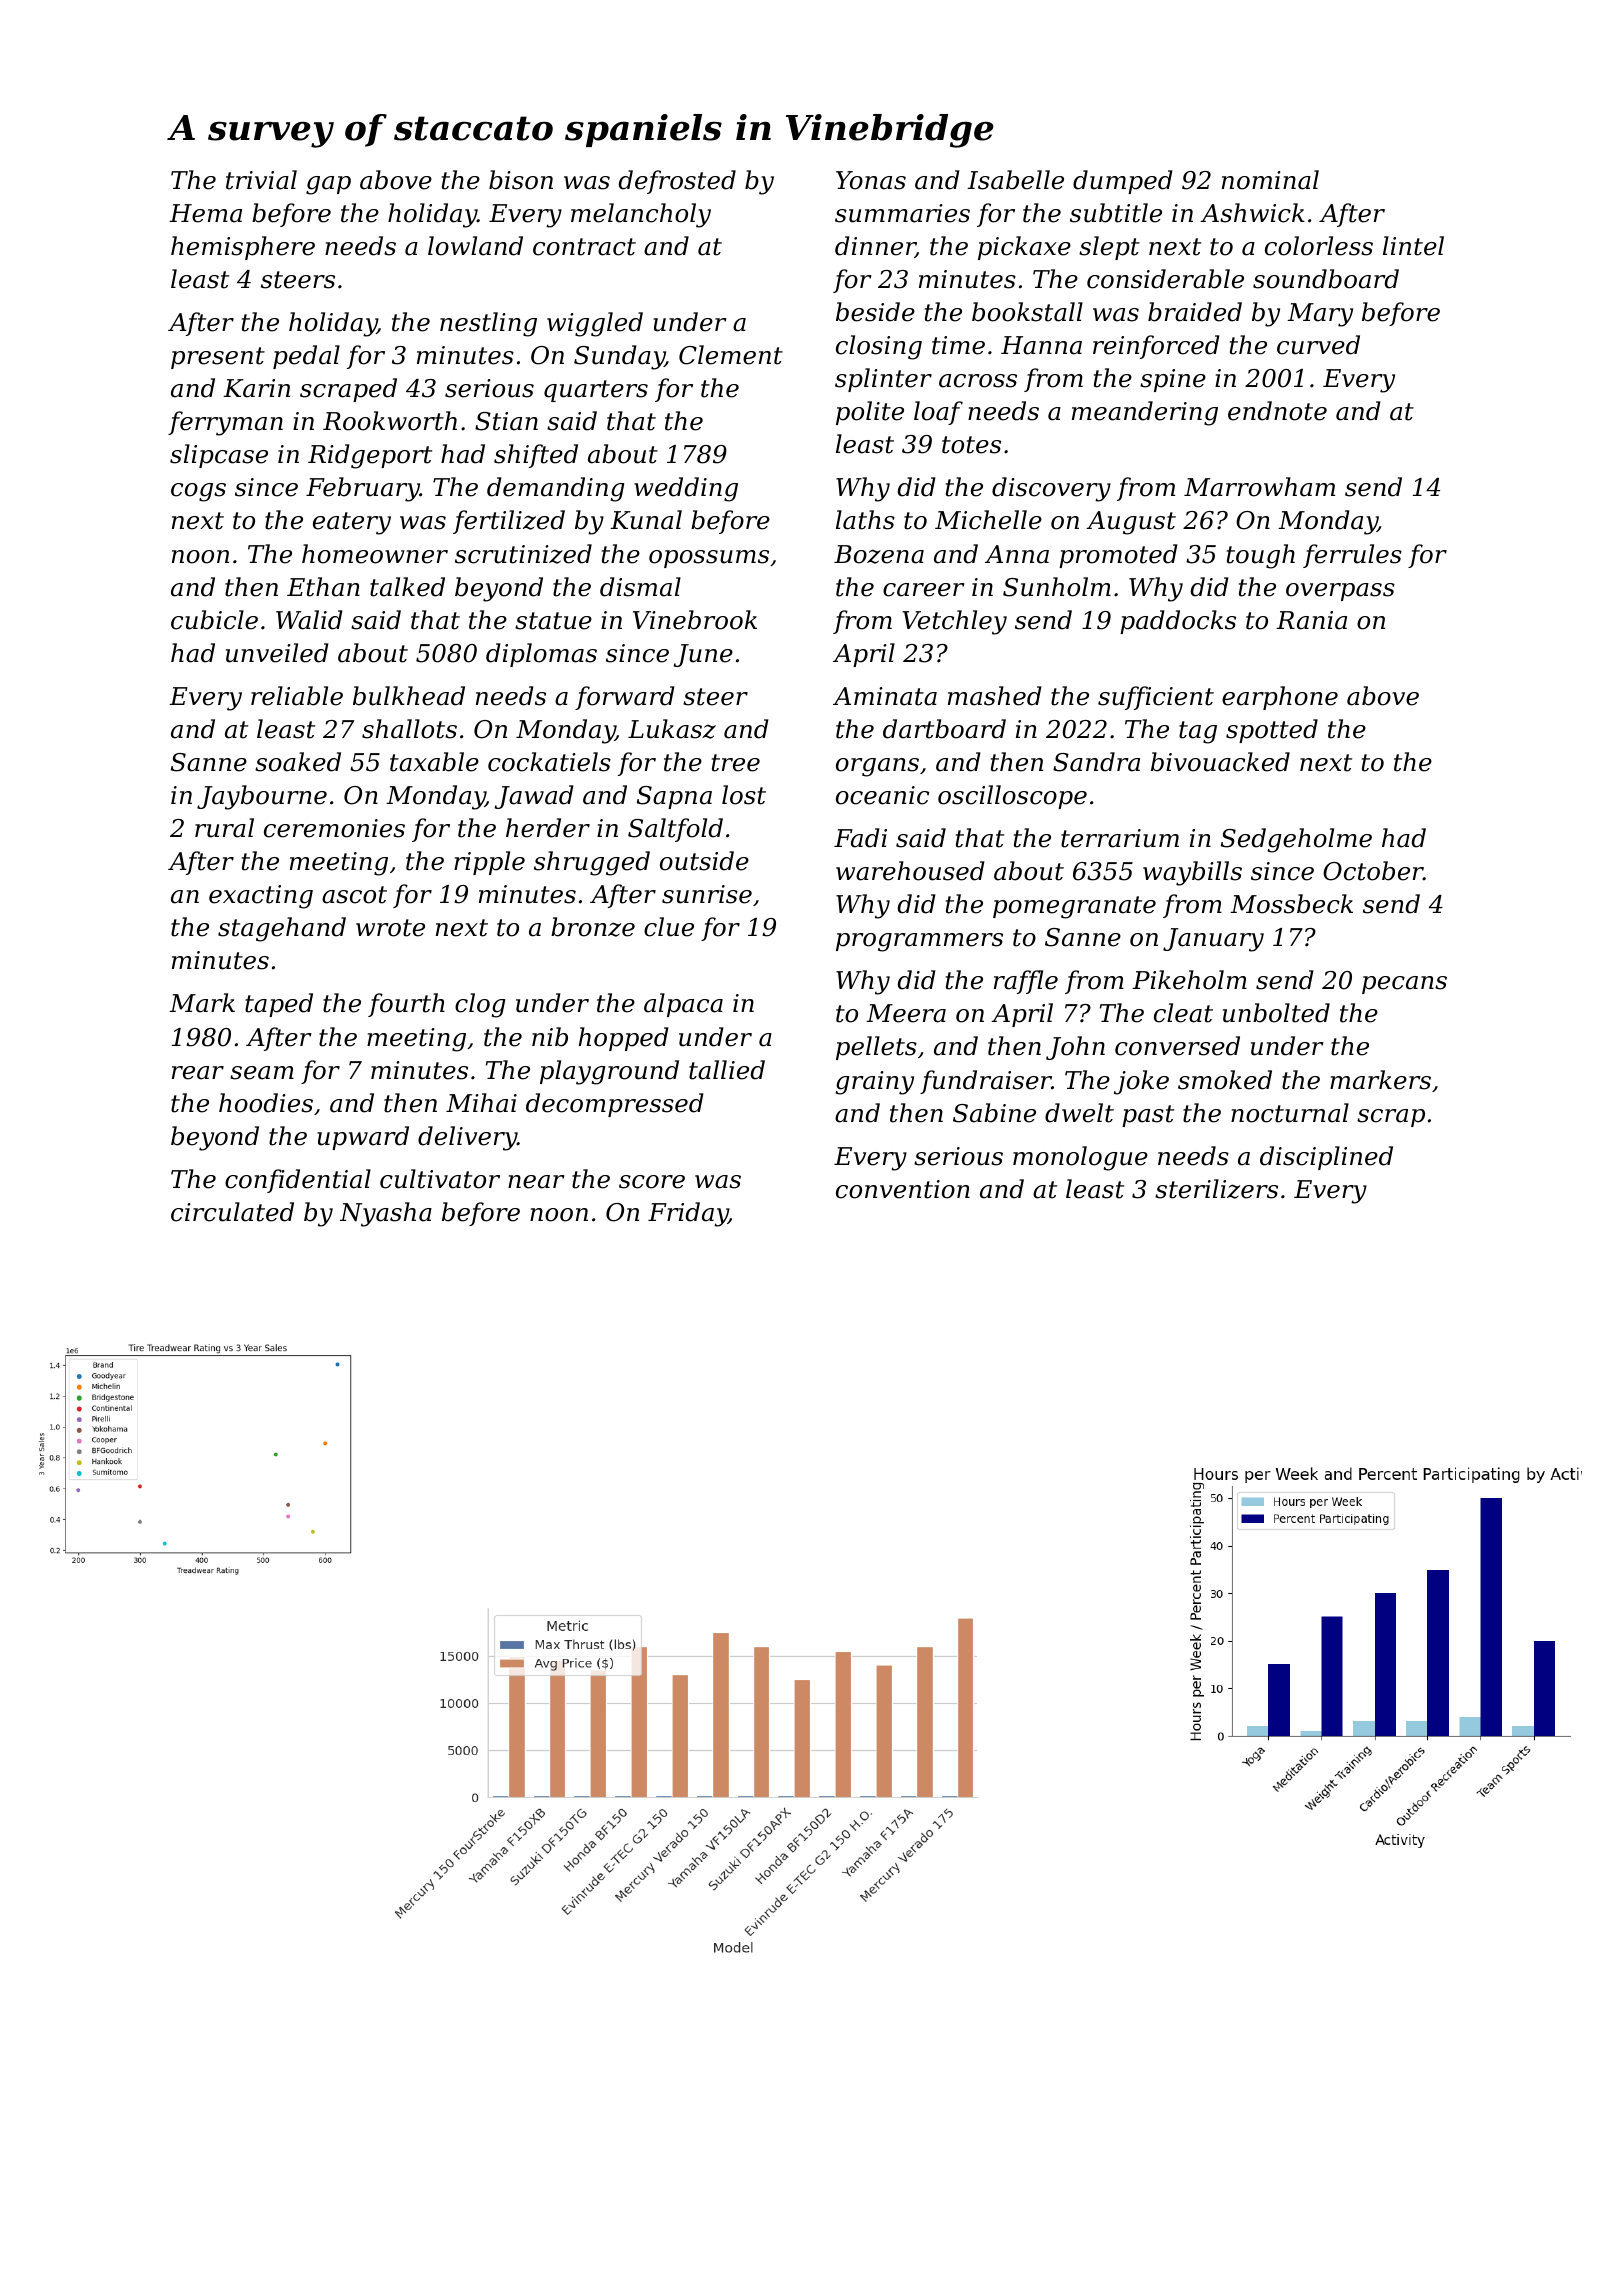  What do you see at coordinates (1277, 411) in the image?
I see `endnote` at bounding box center [1277, 411].
